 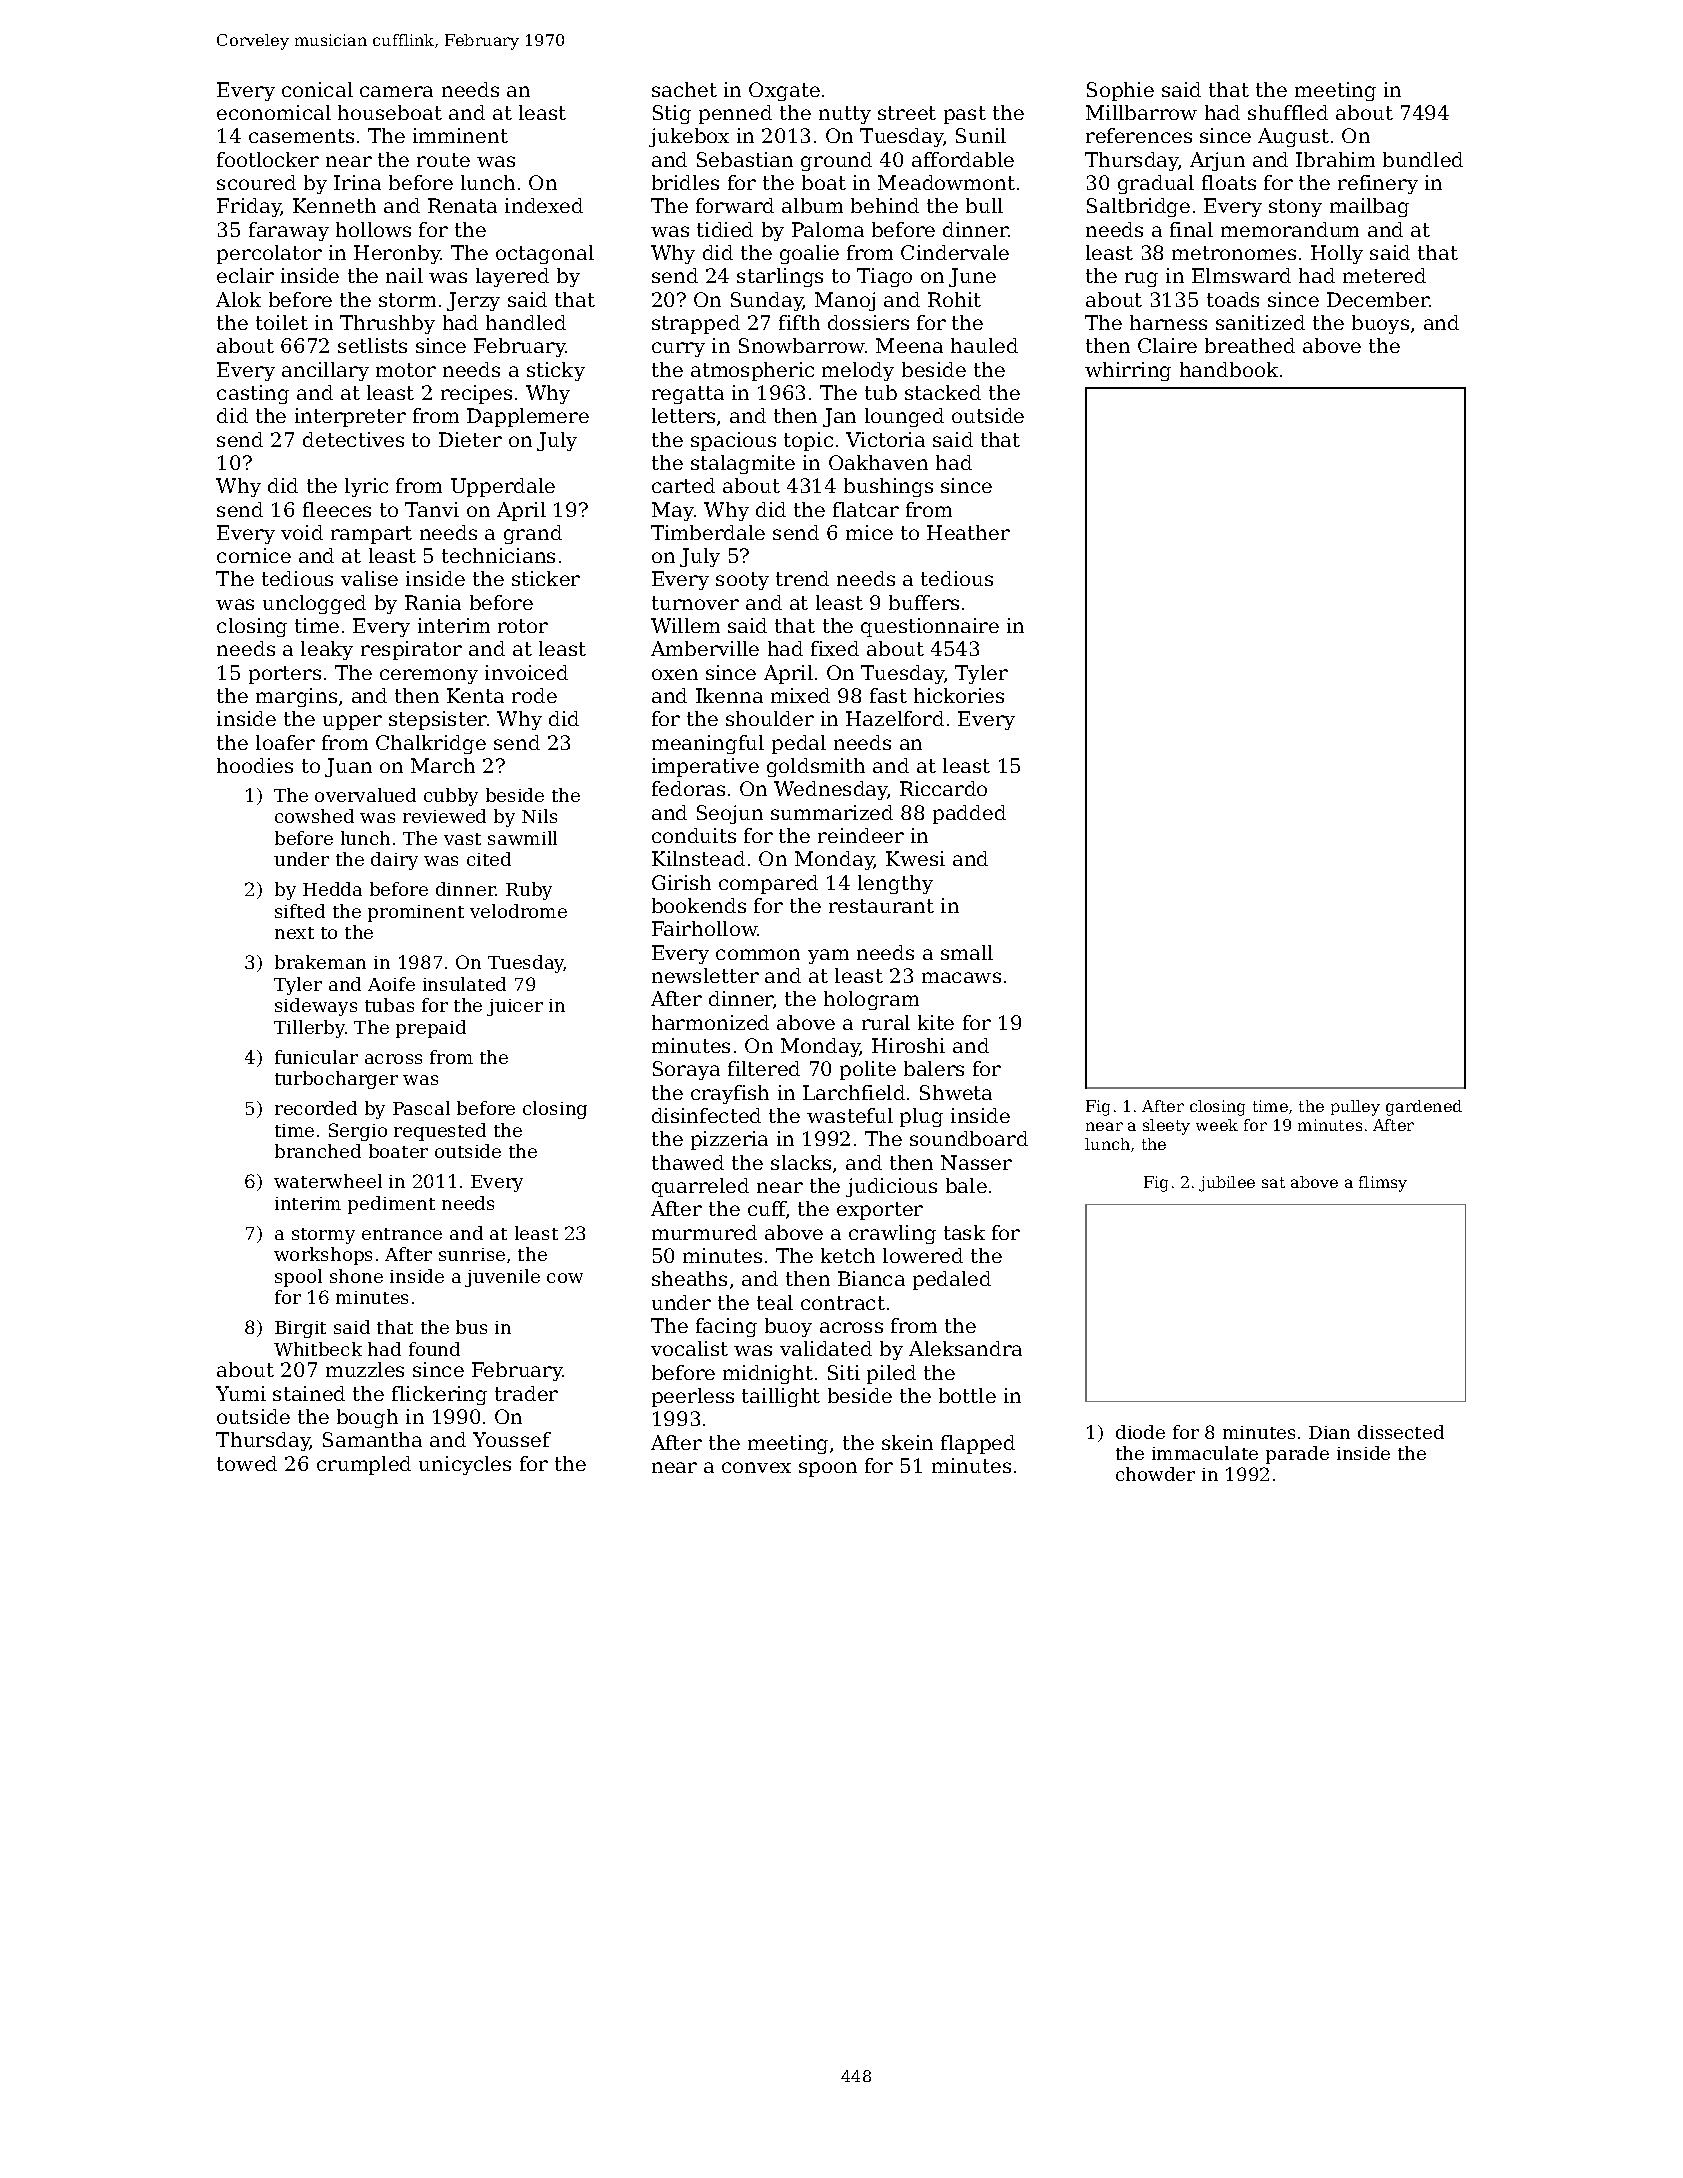 I want to click on lengthy, so click(x=895, y=884).
